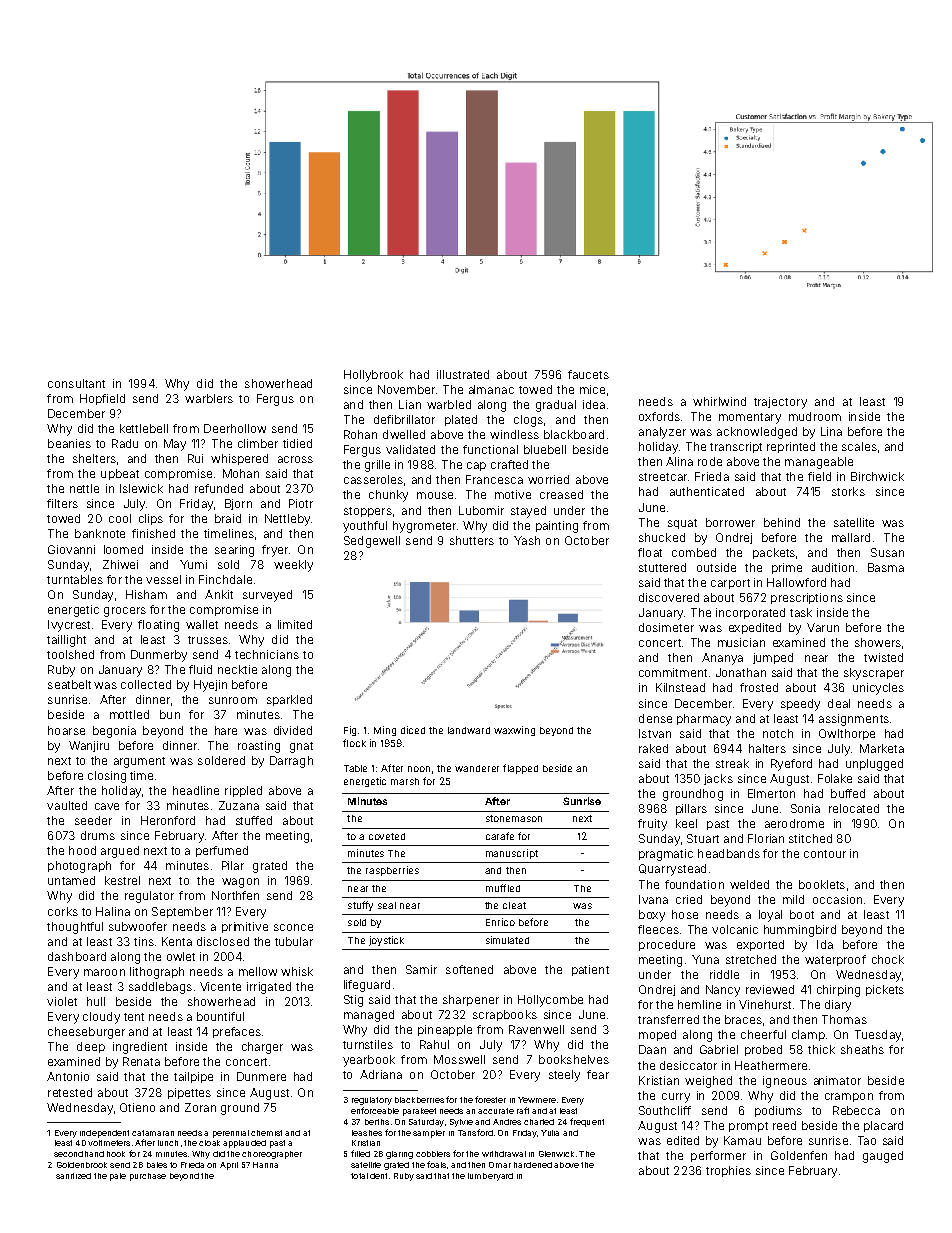 Image resolution: width=952 pixels, height=1233 pixels. I want to click on lumberyard, so click(490, 1177).
